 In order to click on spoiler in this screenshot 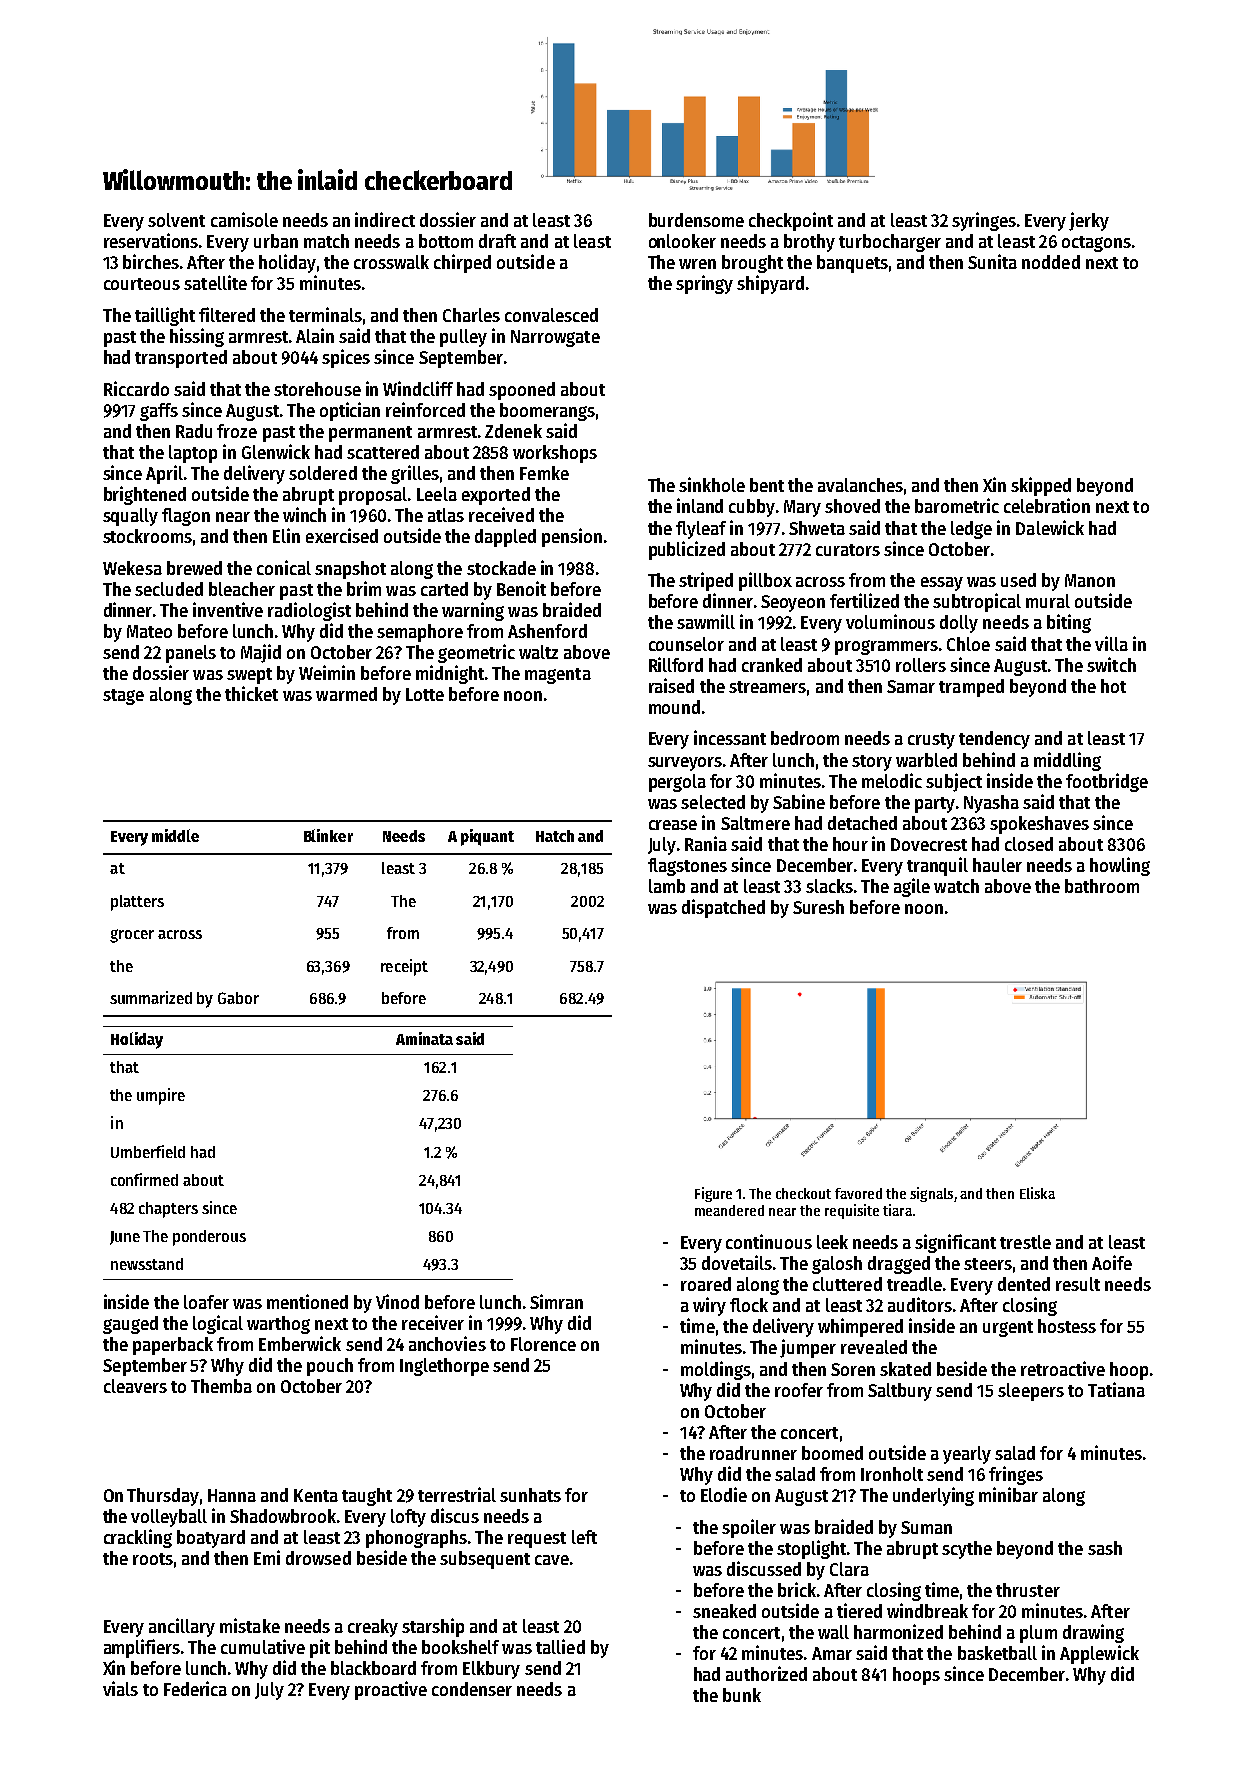, I will do `click(749, 1528)`.
